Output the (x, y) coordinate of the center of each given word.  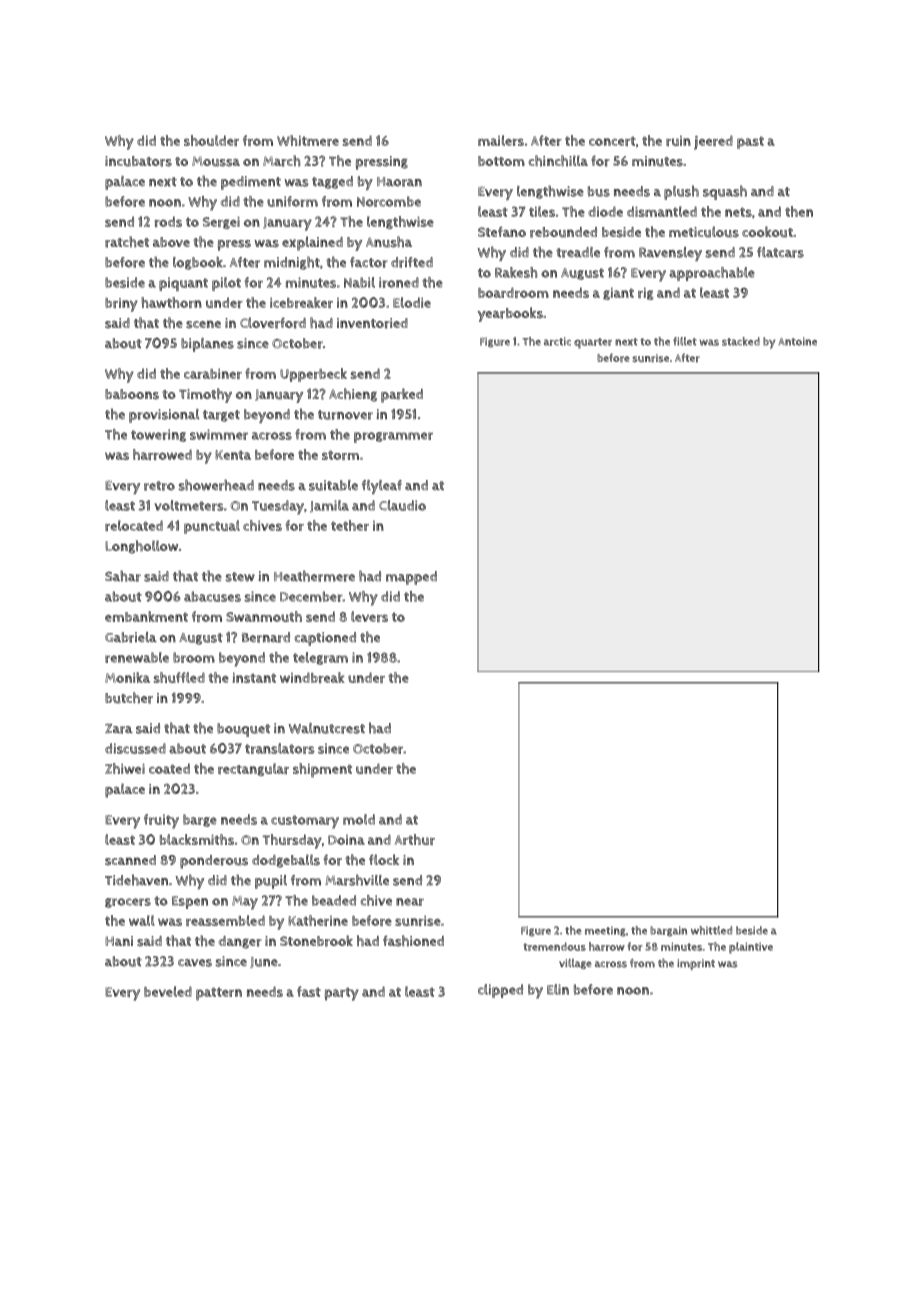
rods (168, 221)
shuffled (179, 677)
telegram (320, 658)
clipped (500, 991)
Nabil (359, 282)
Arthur (415, 839)
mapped (411, 578)
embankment (146, 616)
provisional (164, 416)
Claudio (402, 505)
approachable (712, 274)
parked (402, 395)
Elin (558, 989)
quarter (593, 343)
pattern (219, 994)
